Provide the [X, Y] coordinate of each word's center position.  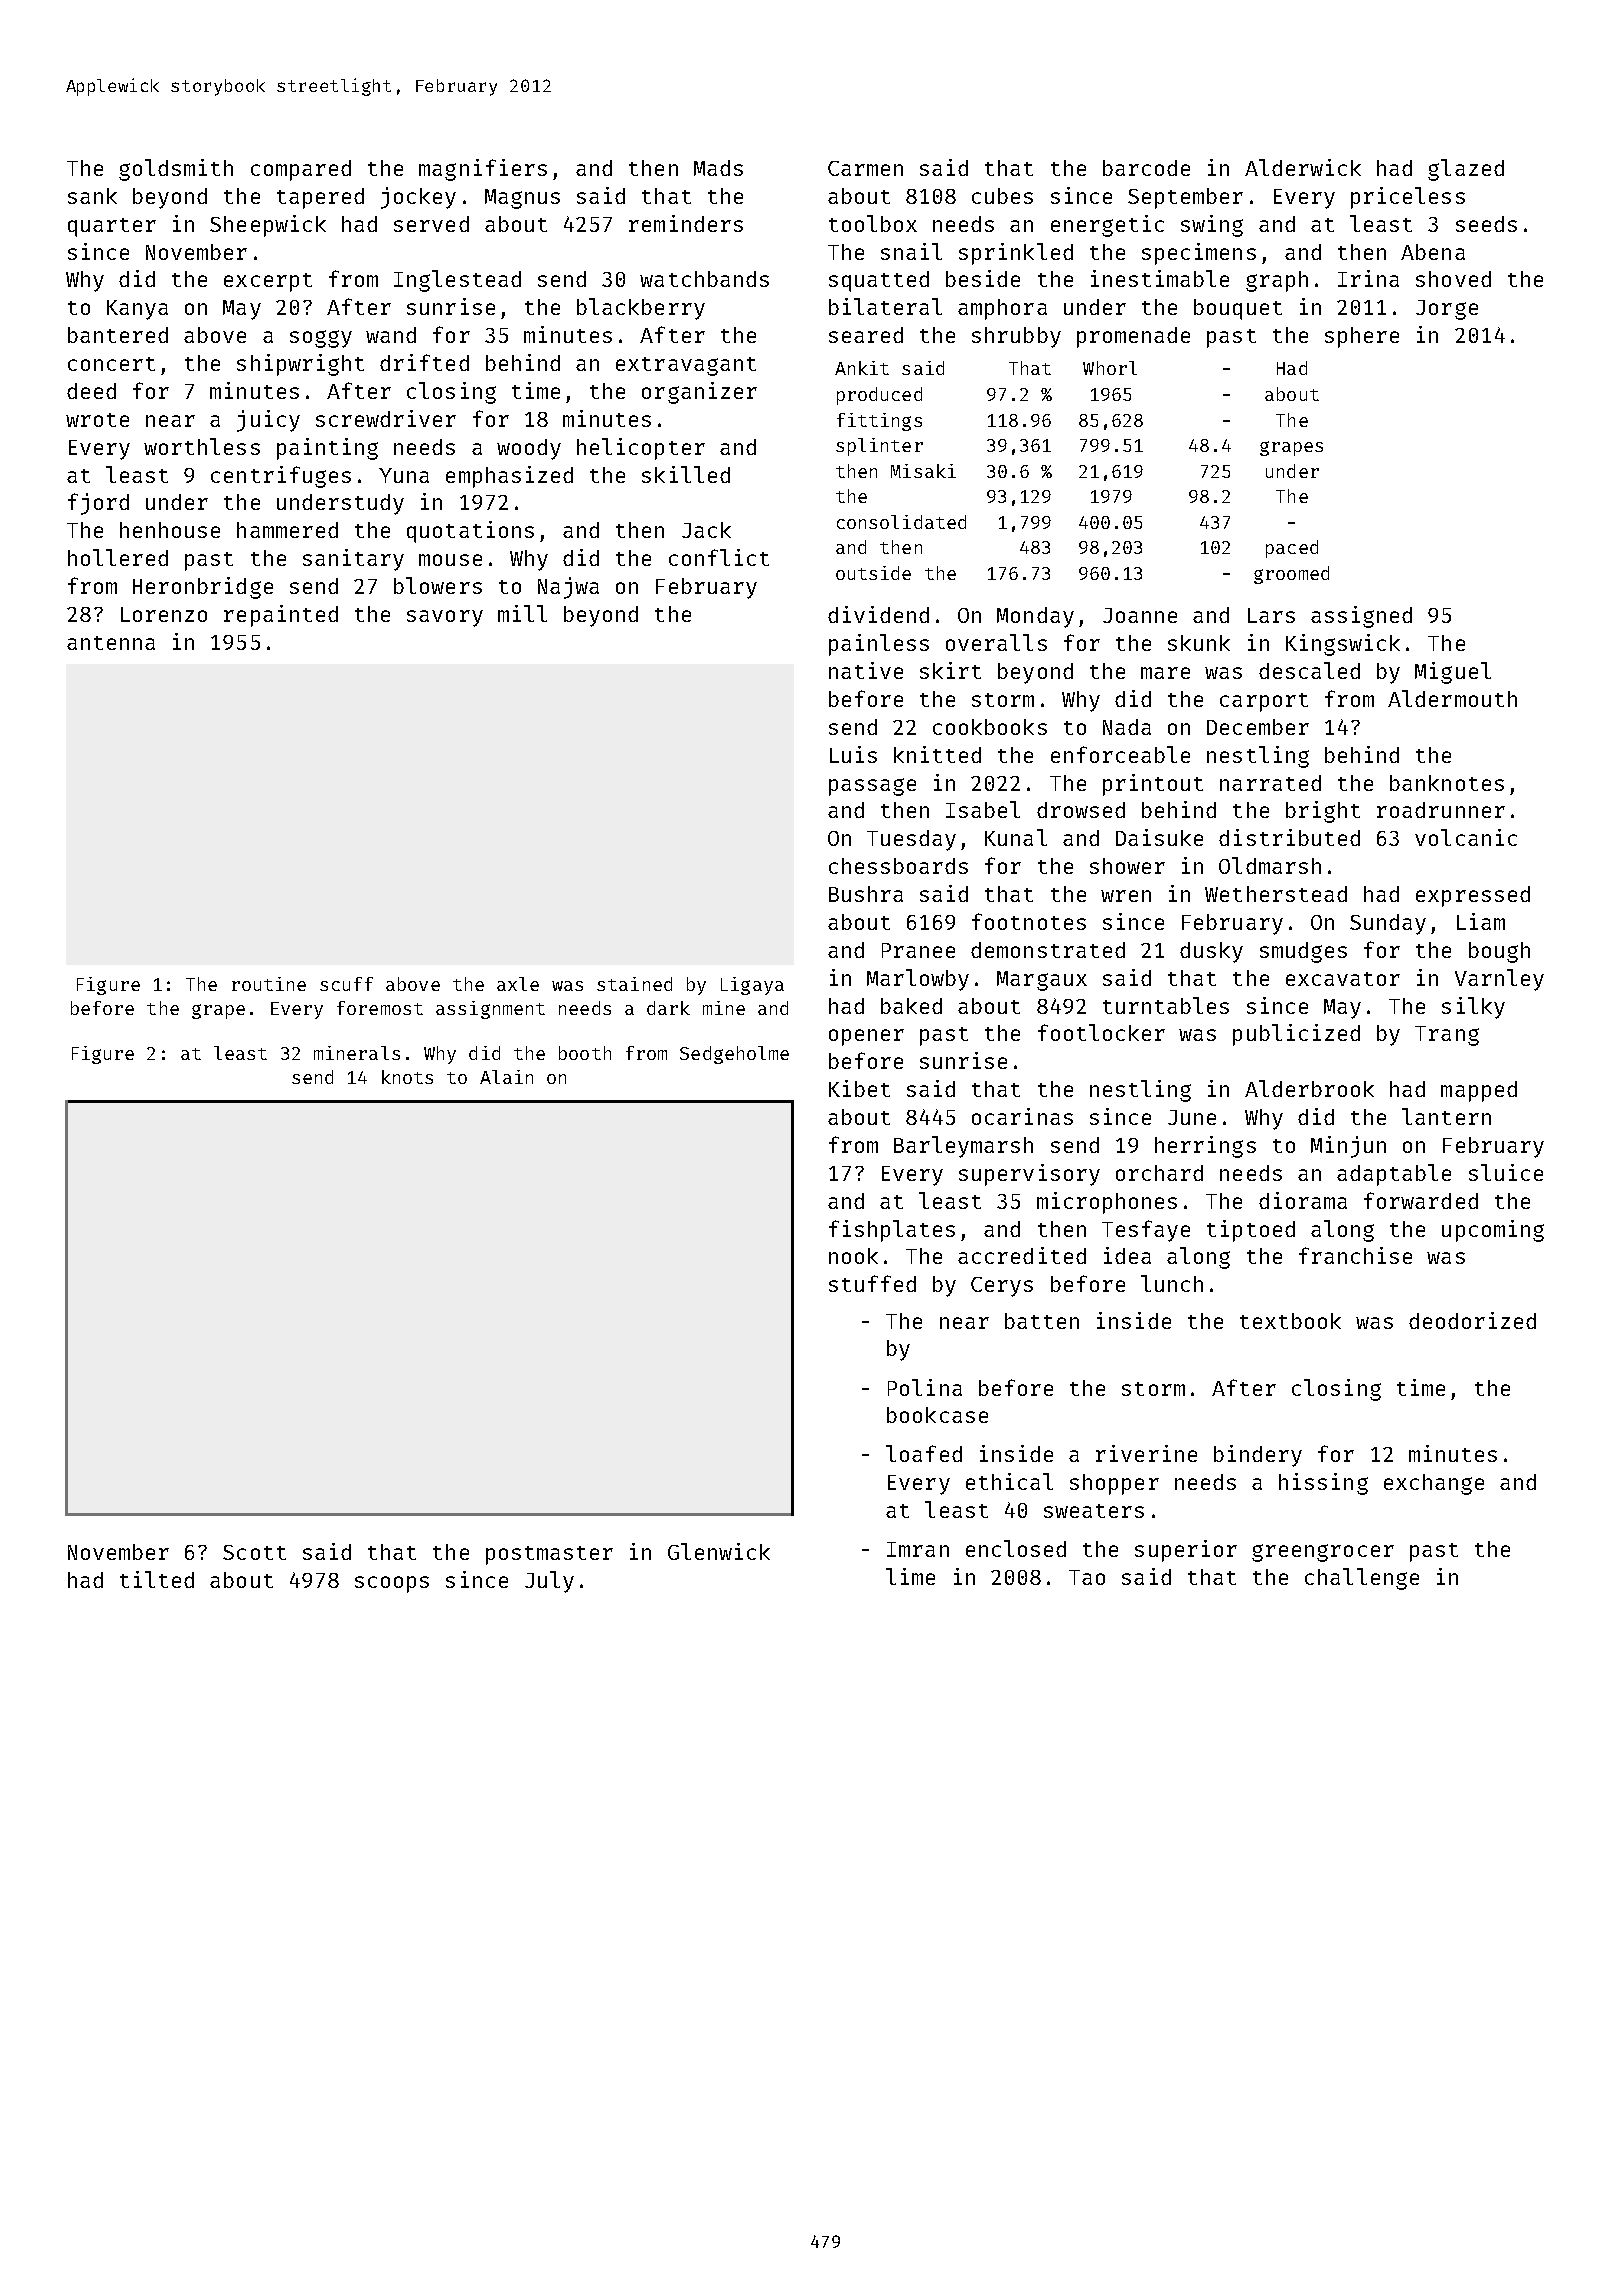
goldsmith [176, 170]
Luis [853, 754]
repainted [281, 616]
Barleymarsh [963, 1147]
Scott [254, 1552]
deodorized [1472, 1320]
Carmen [865, 168]
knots [407, 1077]
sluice [1506, 1172]
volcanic [1466, 837]
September [1185, 198]
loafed [924, 1453]
